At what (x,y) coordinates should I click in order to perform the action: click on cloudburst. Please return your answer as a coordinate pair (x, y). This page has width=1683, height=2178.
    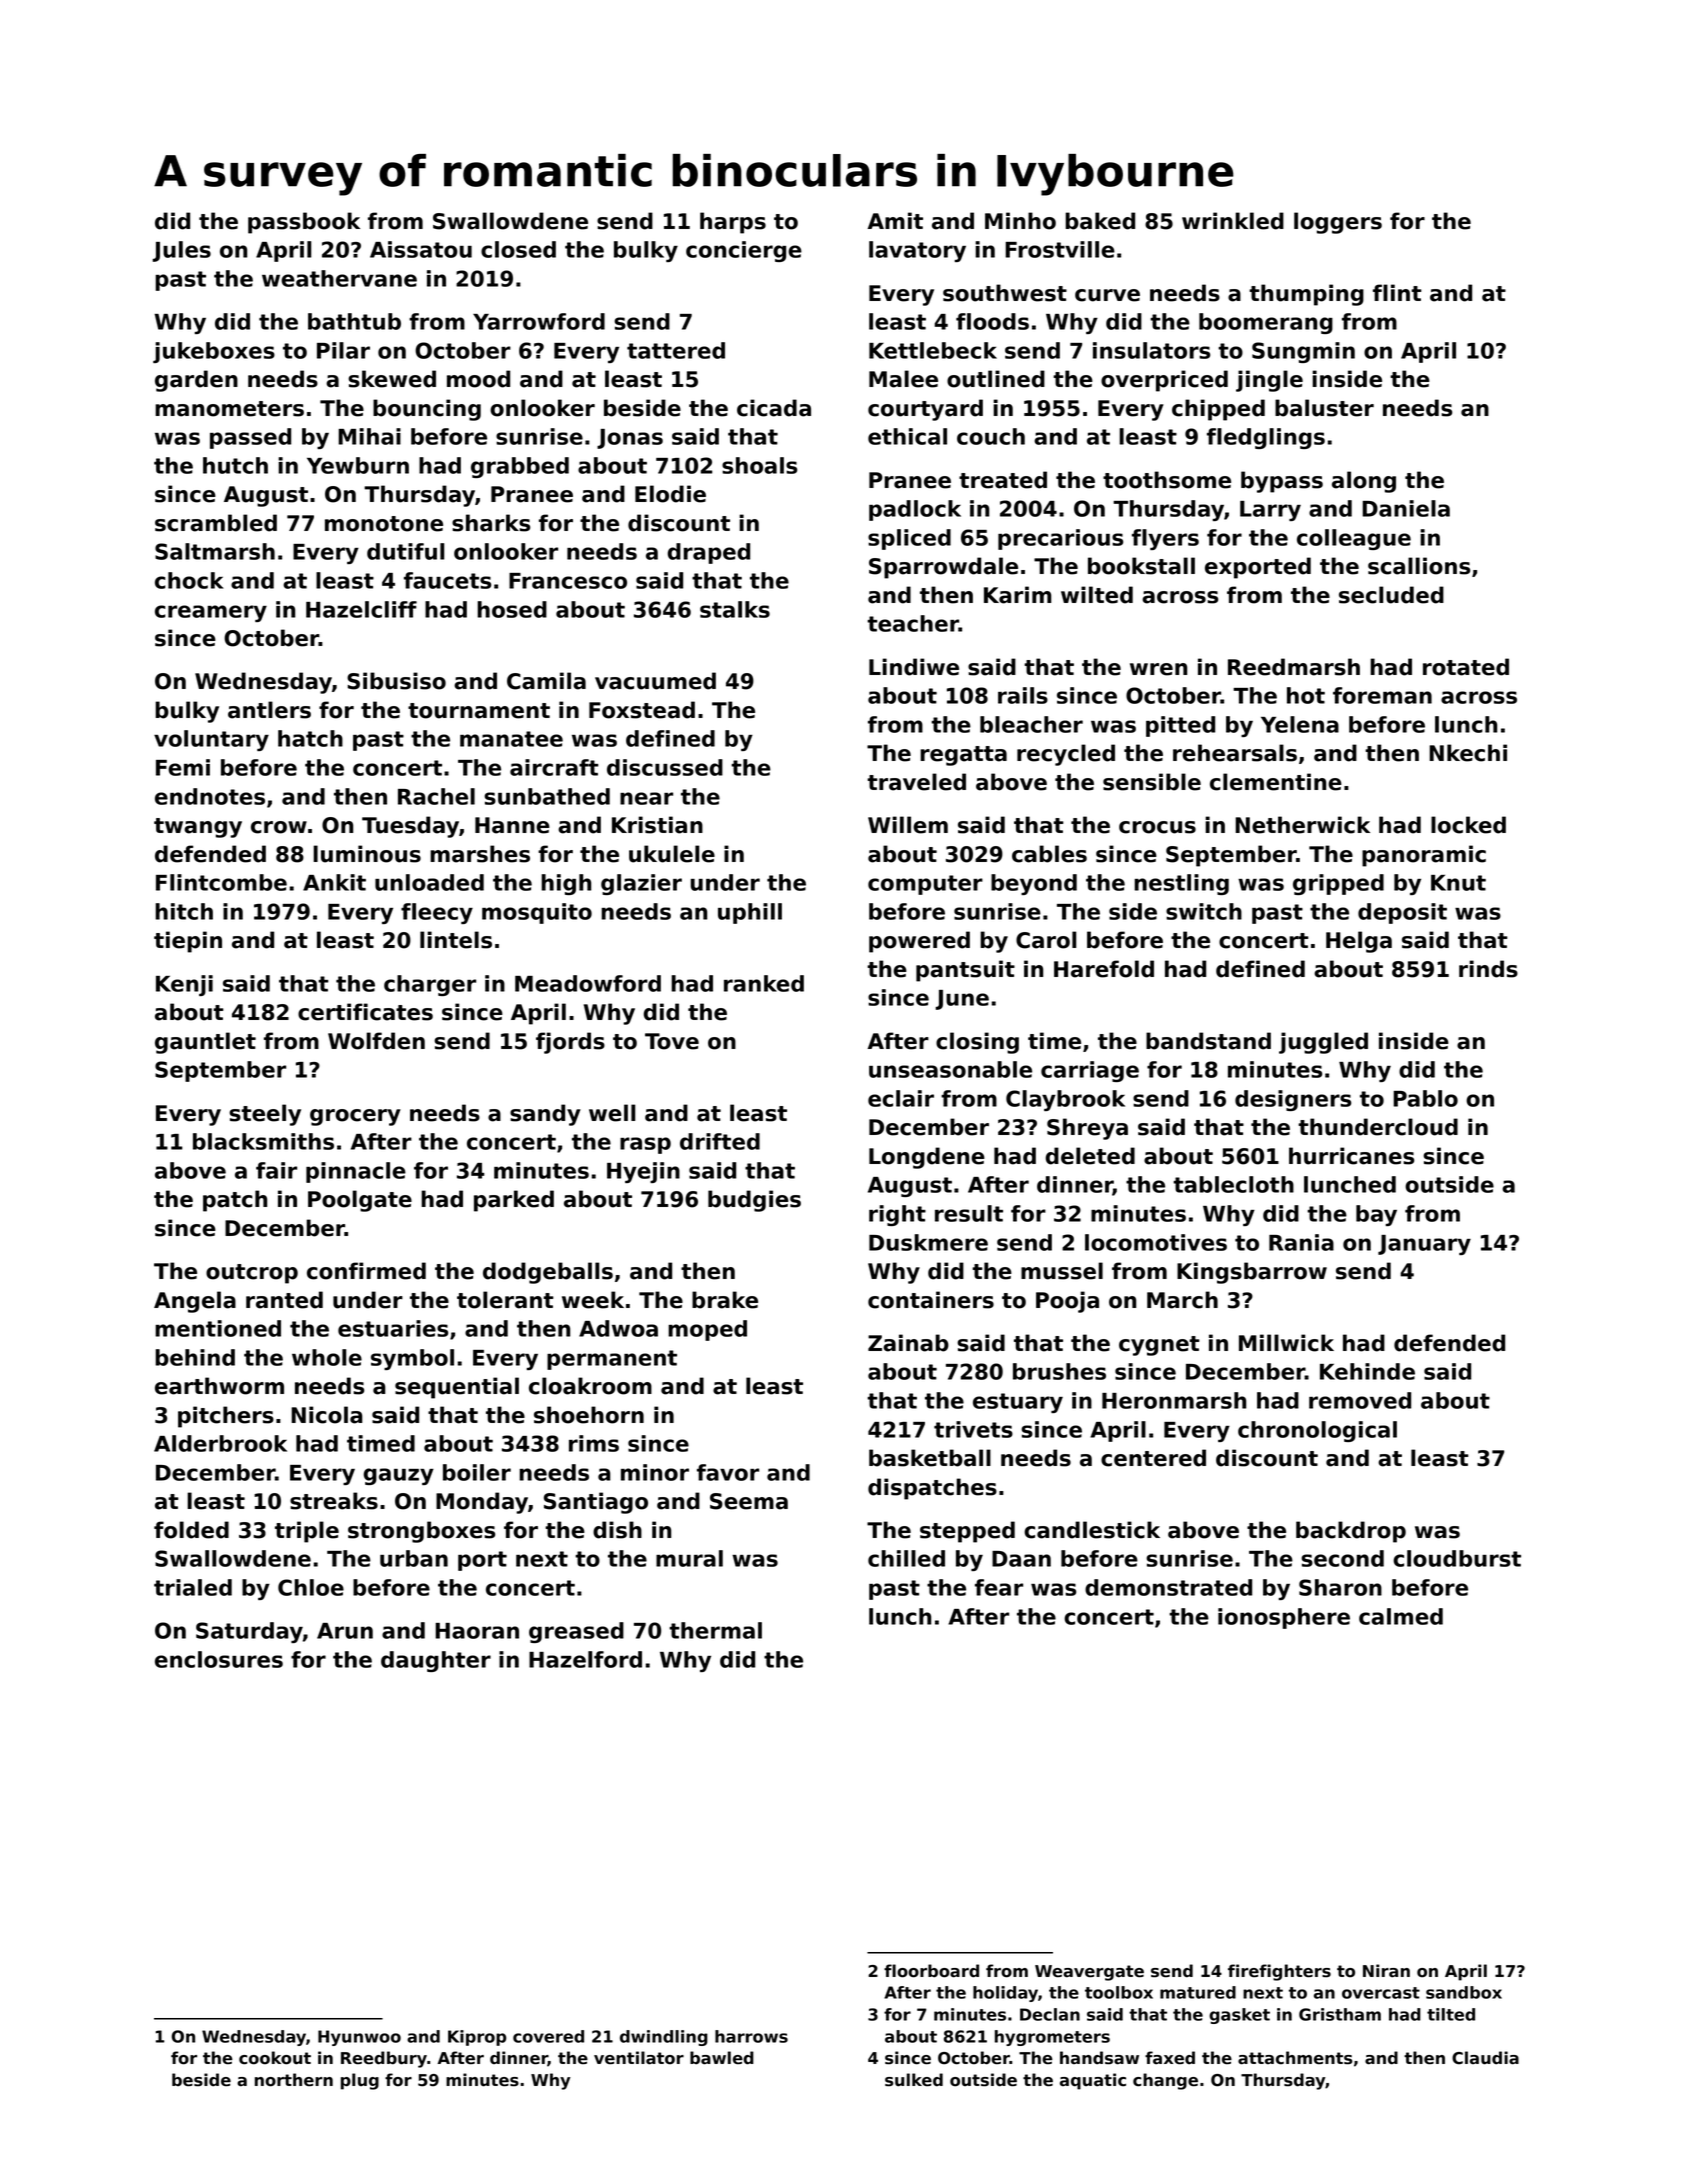
    Looking at the image, I should click on (1457, 1558).
